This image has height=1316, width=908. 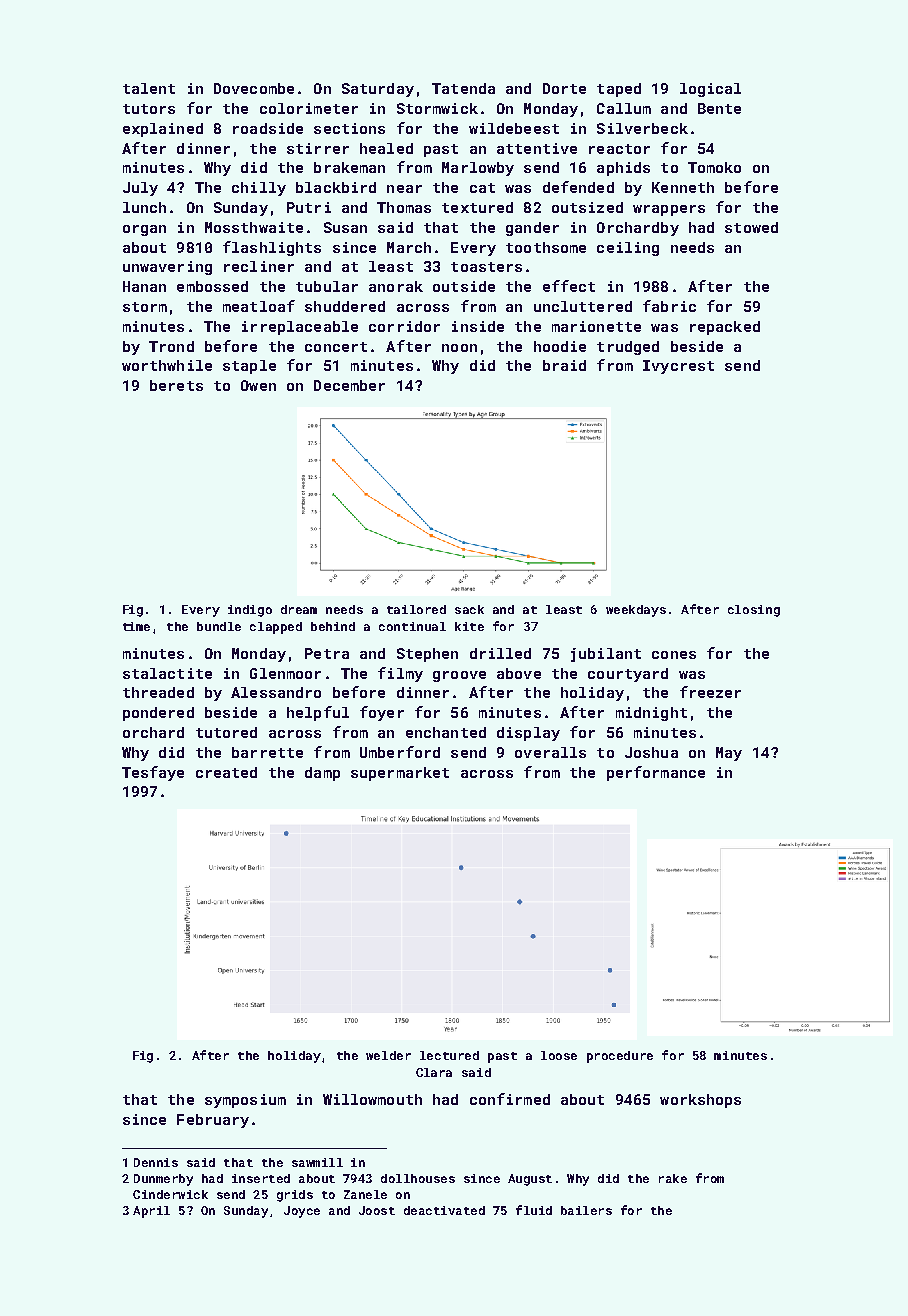 I want to click on closing, so click(x=754, y=611).
